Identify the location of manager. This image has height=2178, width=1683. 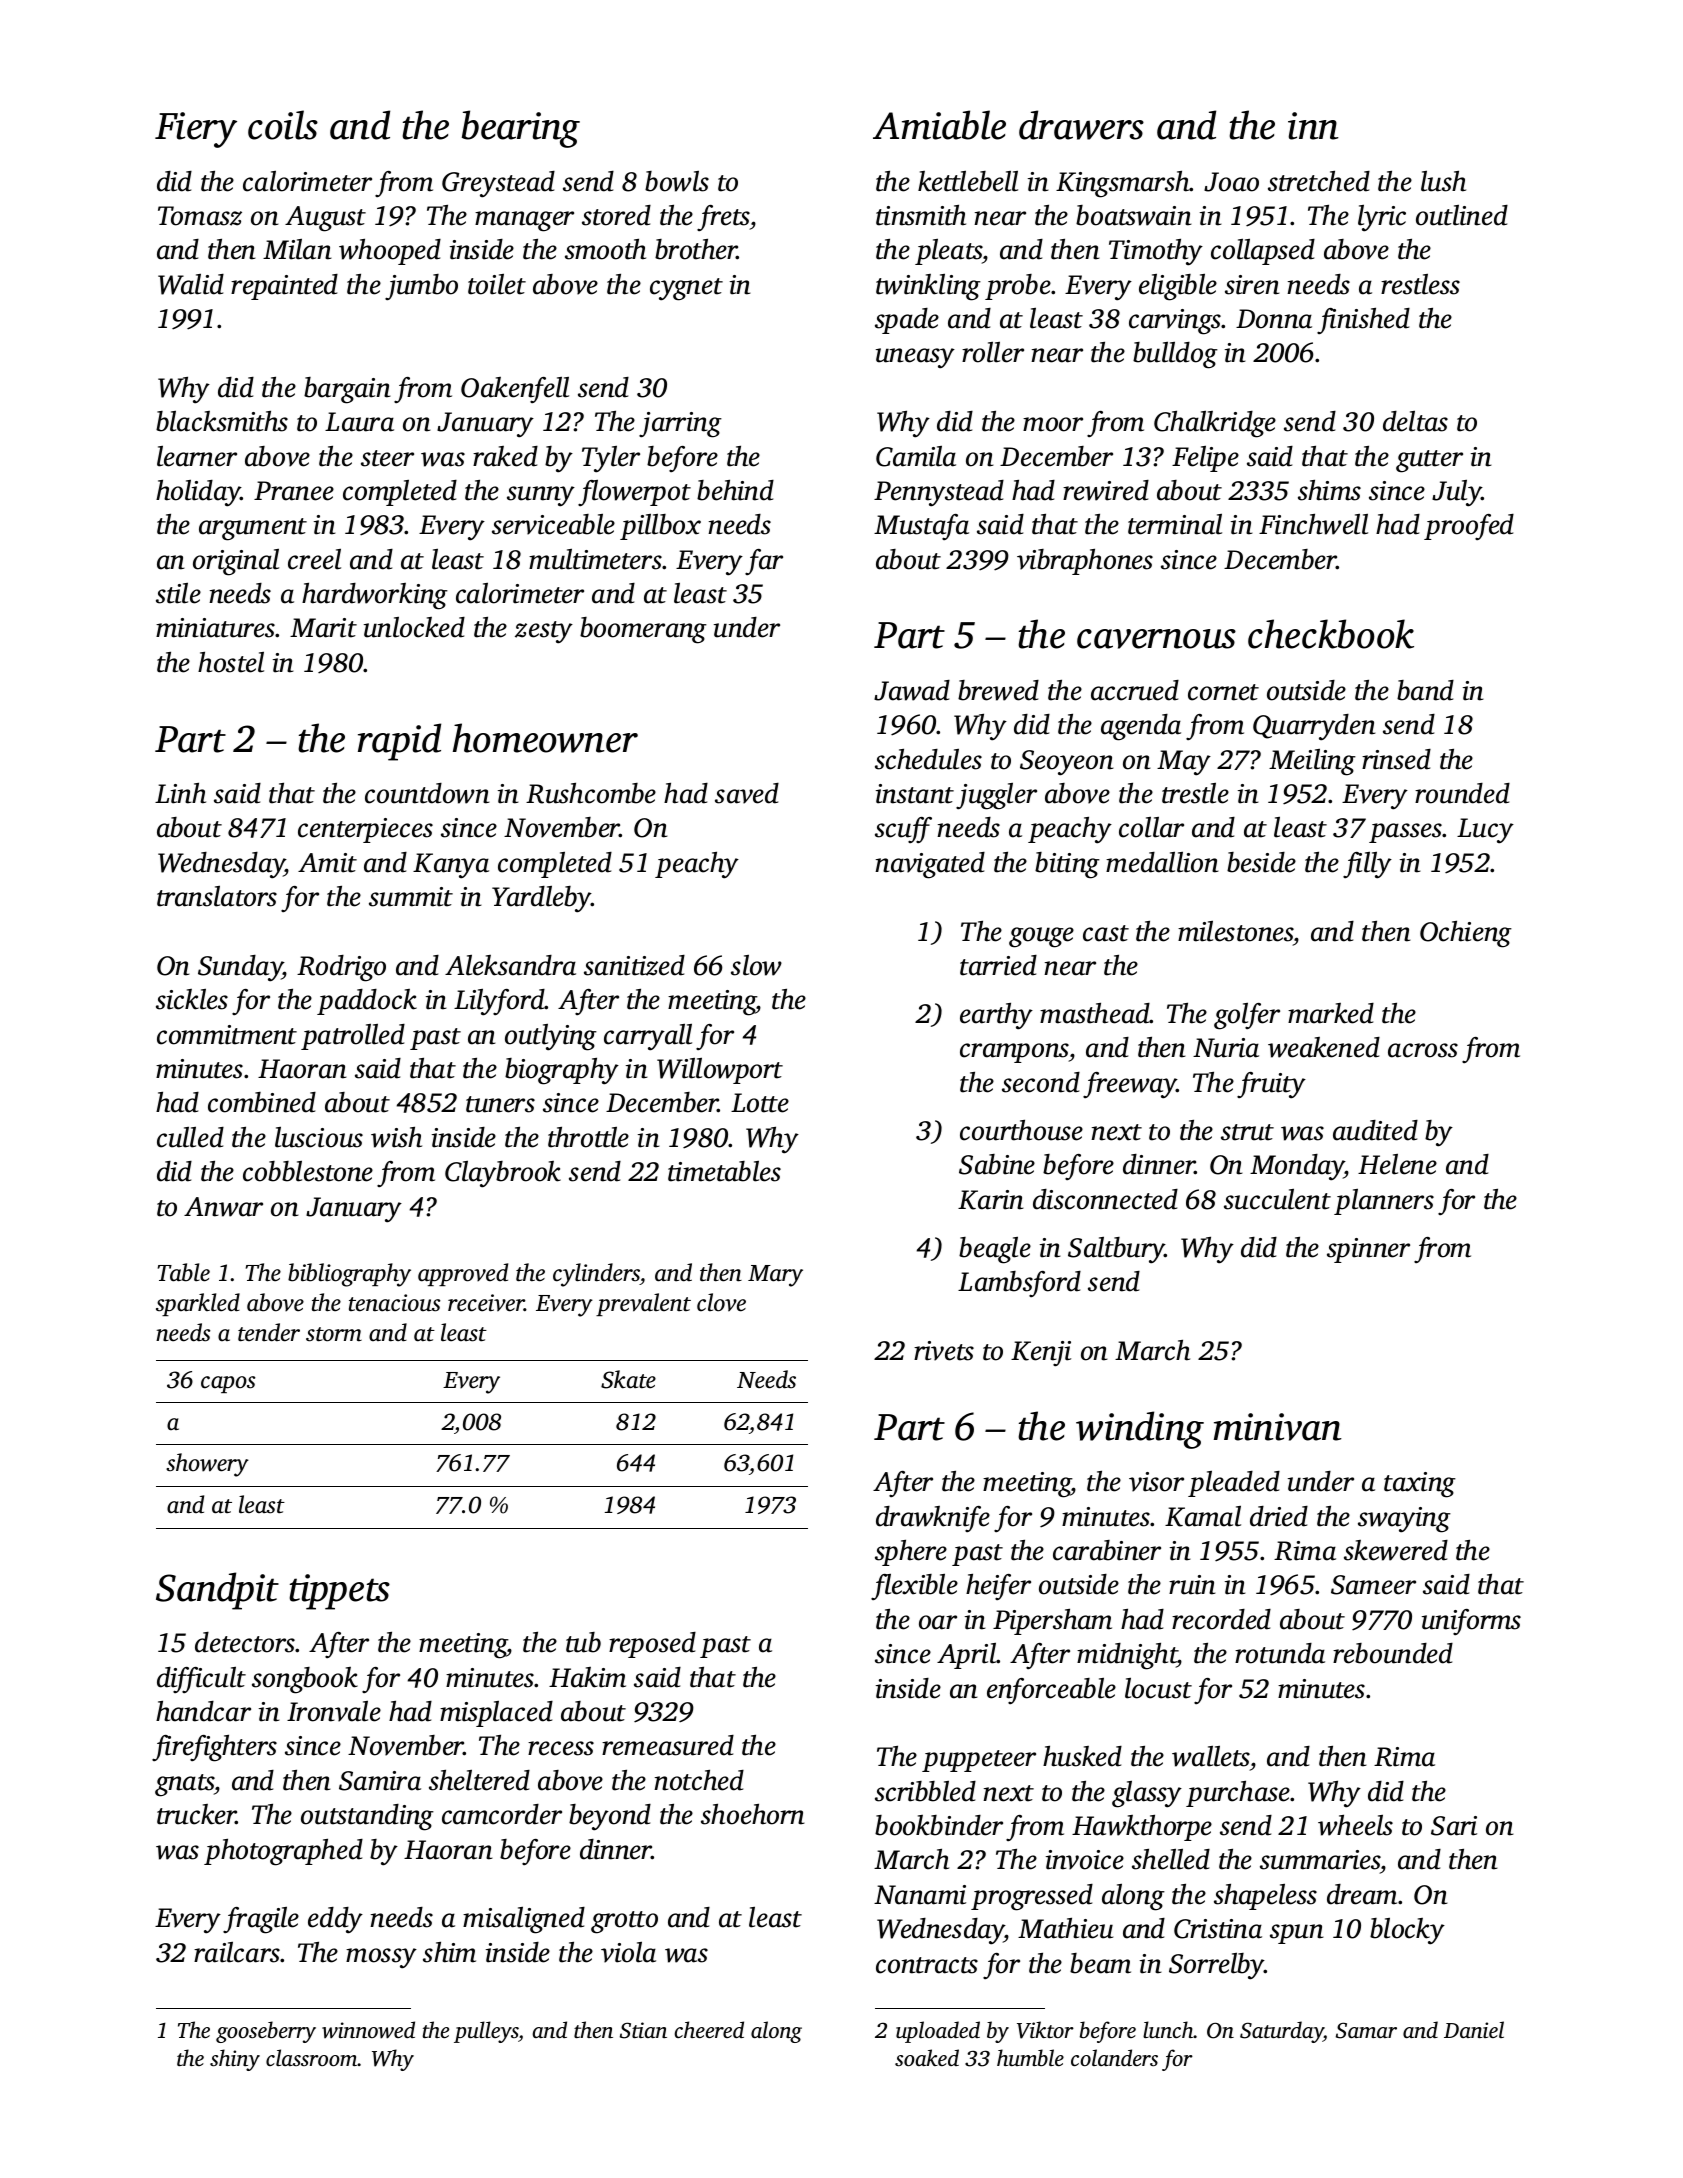
(524, 221).
